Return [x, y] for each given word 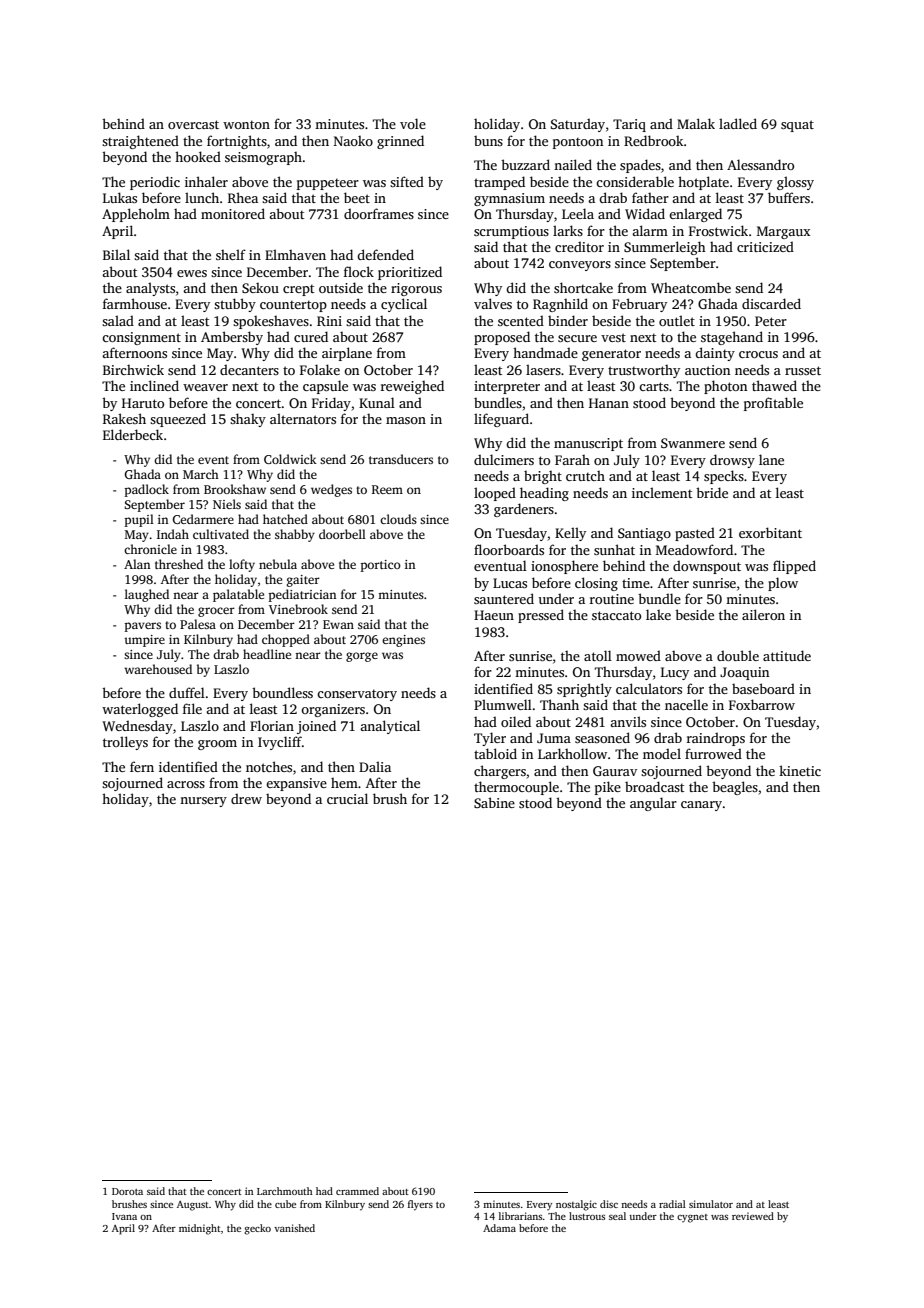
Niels [227, 504]
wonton [246, 124]
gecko [257, 1229]
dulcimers [504, 459]
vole [413, 123]
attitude [787, 655]
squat [797, 126]
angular [653, 804]
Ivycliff [280, 743]
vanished [294, 1228]
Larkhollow [572, 753]
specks [724, 477]
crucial [347, 798]
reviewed [753, 1216]
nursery [203, 802]
